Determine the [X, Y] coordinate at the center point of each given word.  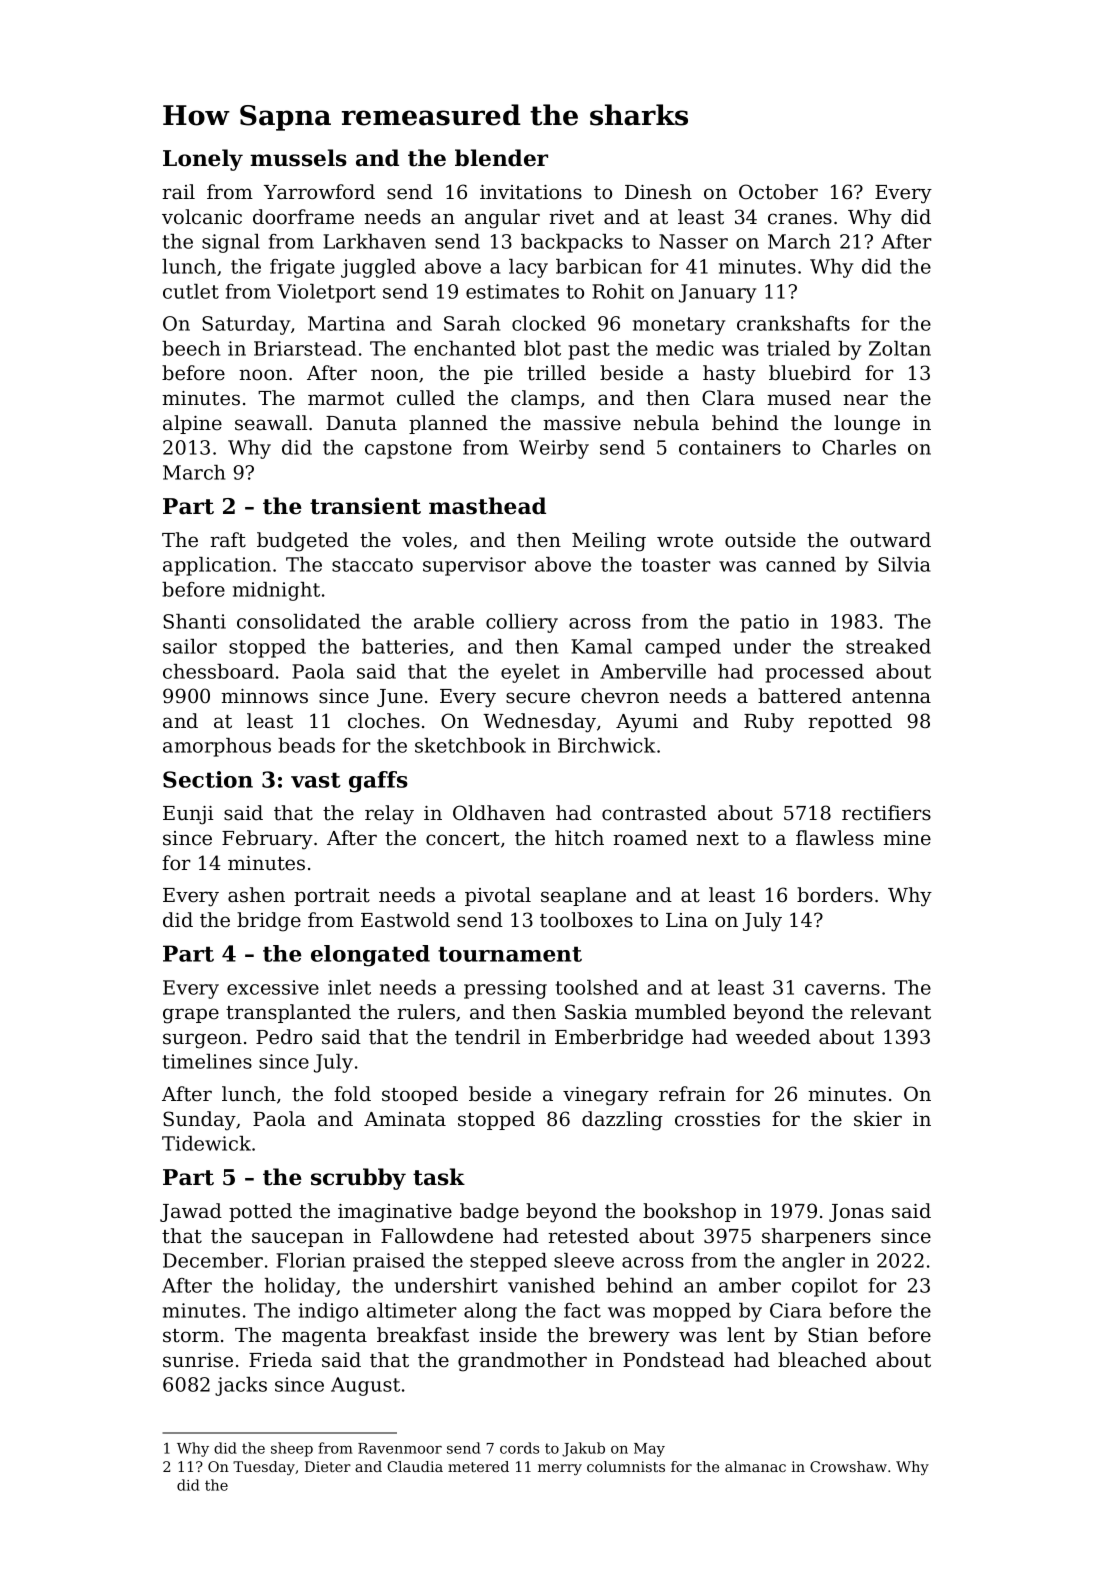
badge [489, 1213]
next [717, 839]
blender [501, 158]
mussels [298, 158]
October [778, 192]
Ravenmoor [400, 1448]
